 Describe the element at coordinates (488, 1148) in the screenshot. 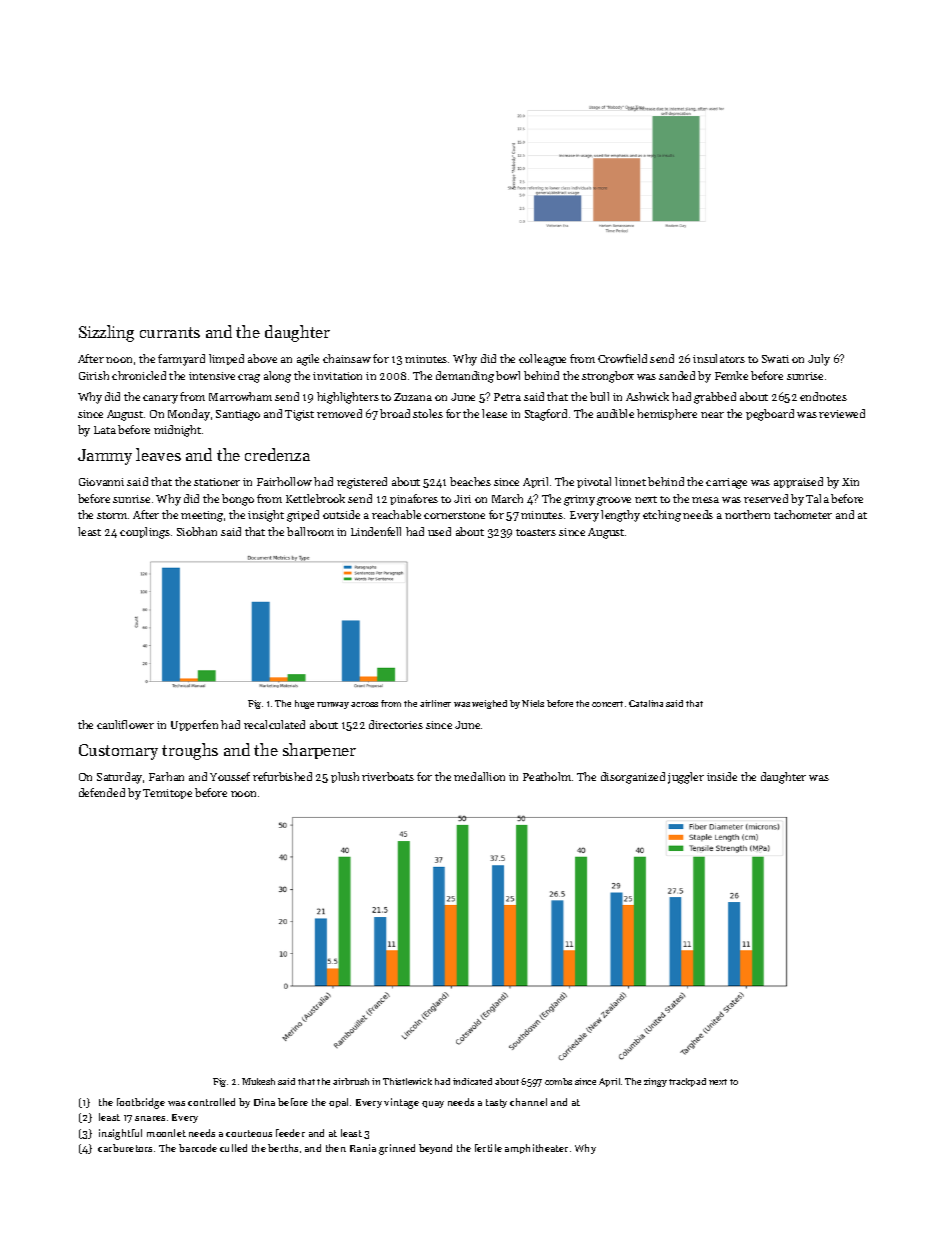

I see `fertile` at that location.
